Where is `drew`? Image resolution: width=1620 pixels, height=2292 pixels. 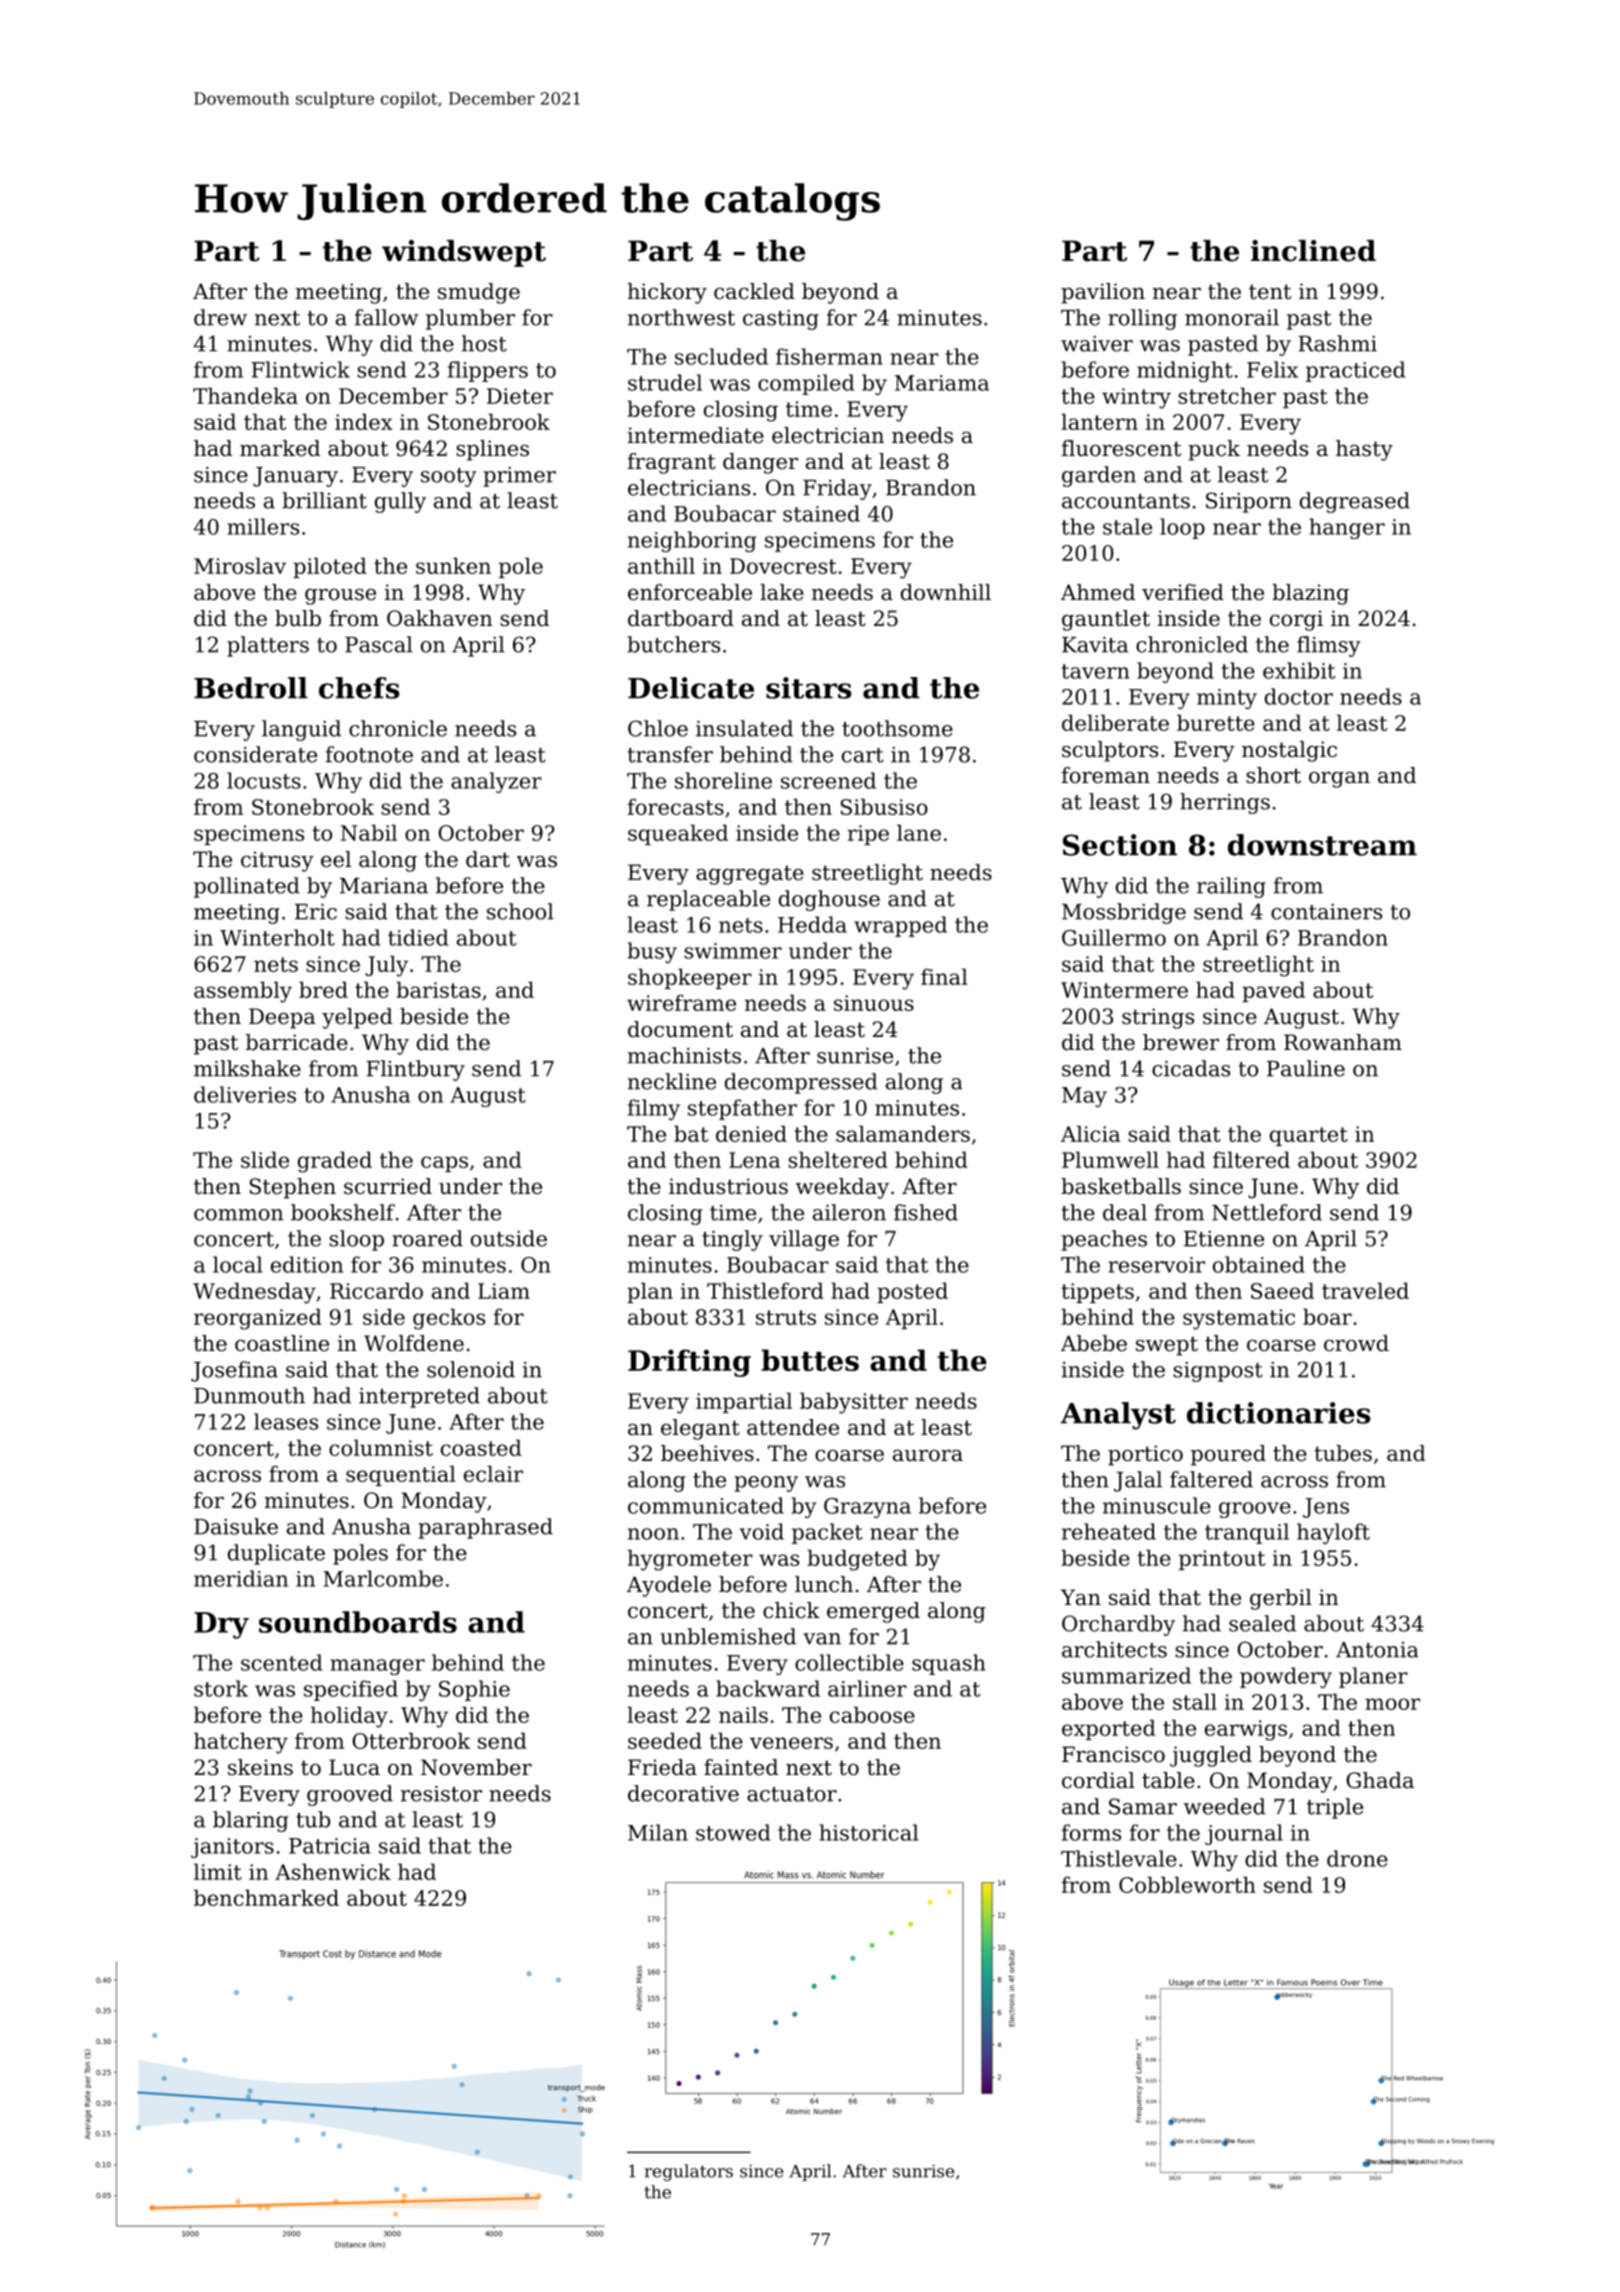 drew is located at coordinates (220, 317).
